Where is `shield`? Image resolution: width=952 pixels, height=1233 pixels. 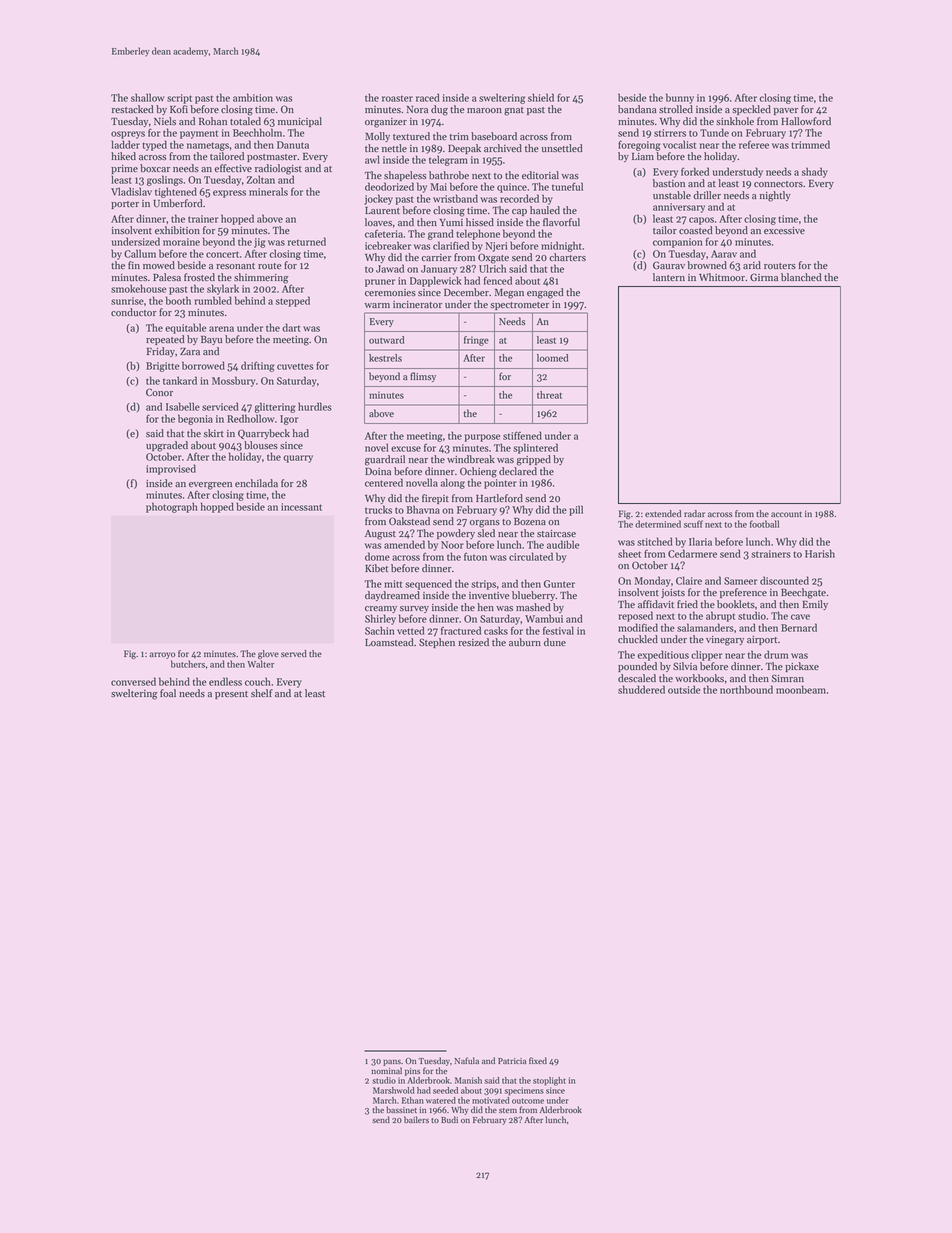 shield is located at coordinates (541, 97).
